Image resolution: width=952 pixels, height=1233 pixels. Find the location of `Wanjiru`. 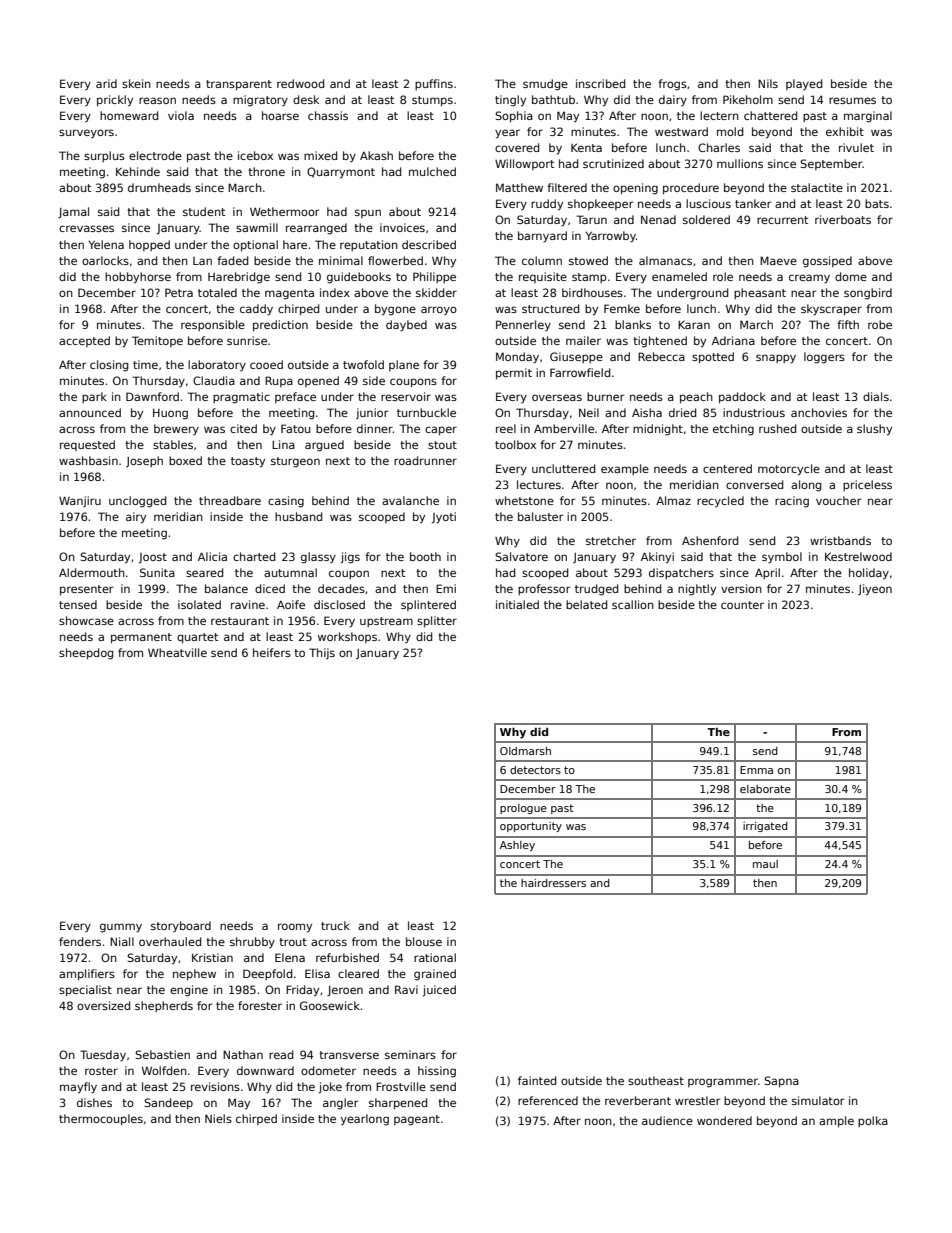

Wanjiru is located at coordinates (80, 501).
